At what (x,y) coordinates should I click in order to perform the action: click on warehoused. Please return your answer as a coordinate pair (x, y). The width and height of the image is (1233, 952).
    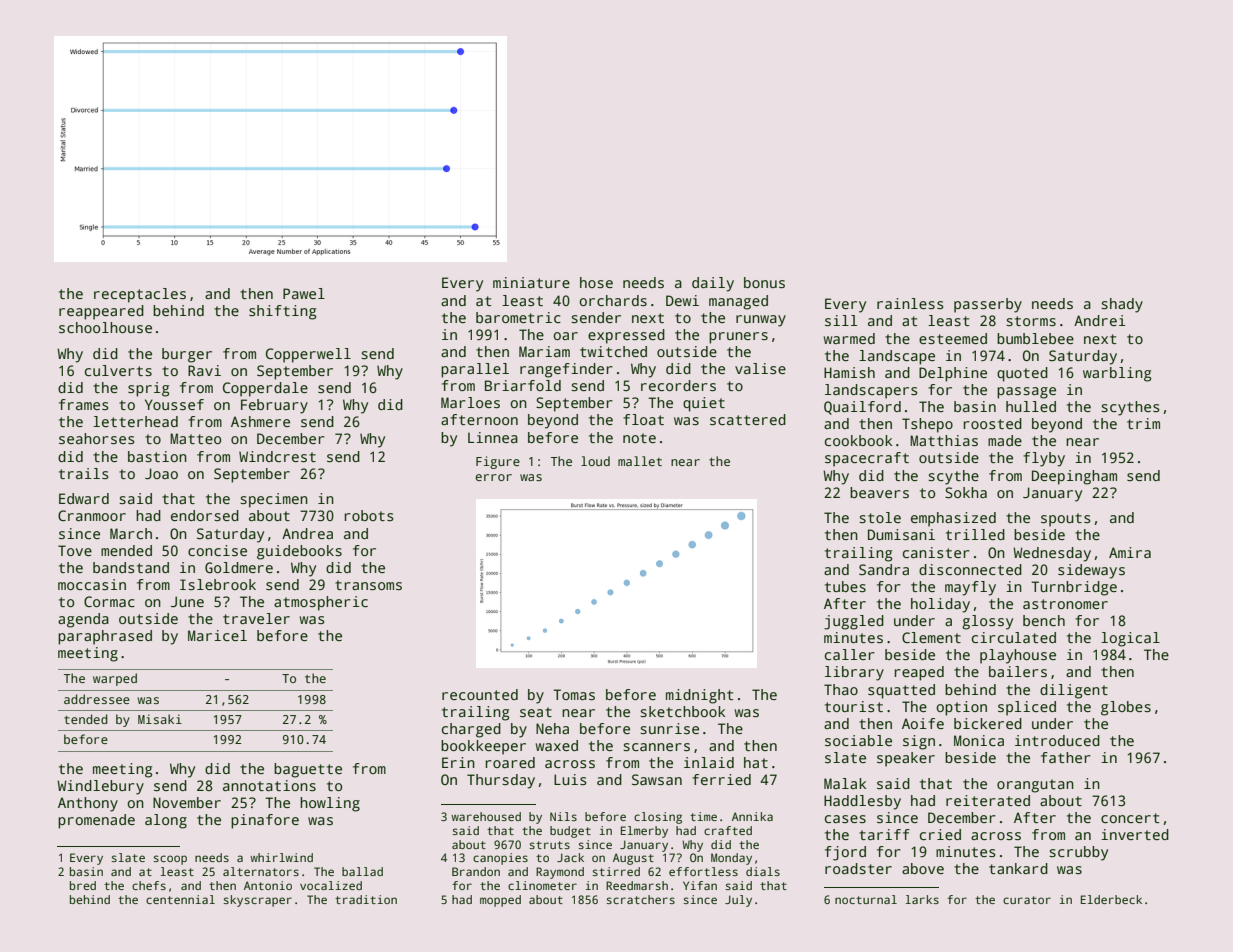
    Looking at the image, I should click on (486, 816).
